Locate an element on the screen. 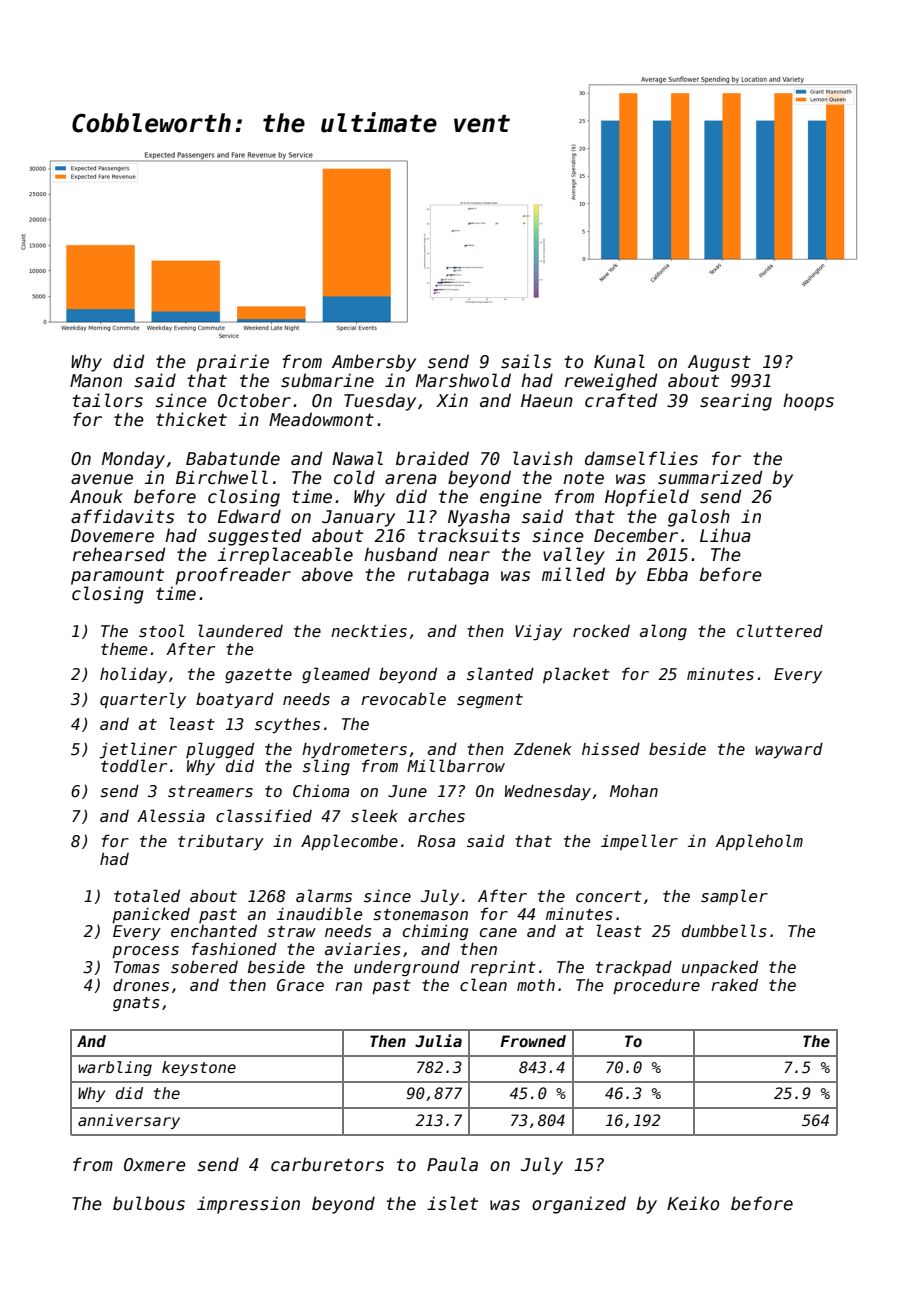  theme is located at coordinates (124, 649).
